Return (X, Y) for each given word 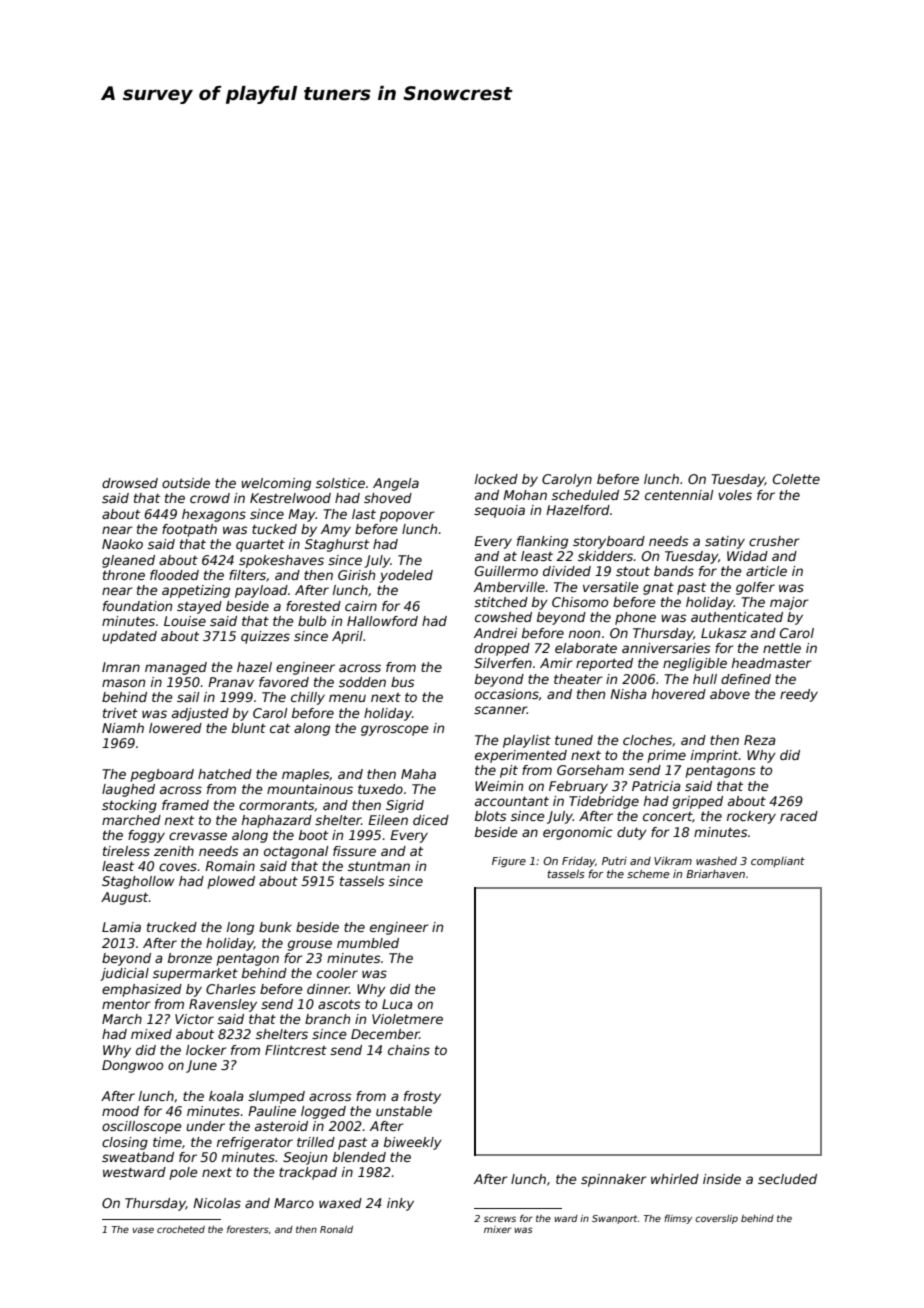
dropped (502, 649)
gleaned (128, 561)
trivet (120, 713)
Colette (796, 479)
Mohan (525, 495)
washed (716, 861)
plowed (231, 882)
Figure (509, 862)
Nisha (628, 694)
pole (184, 1173)
